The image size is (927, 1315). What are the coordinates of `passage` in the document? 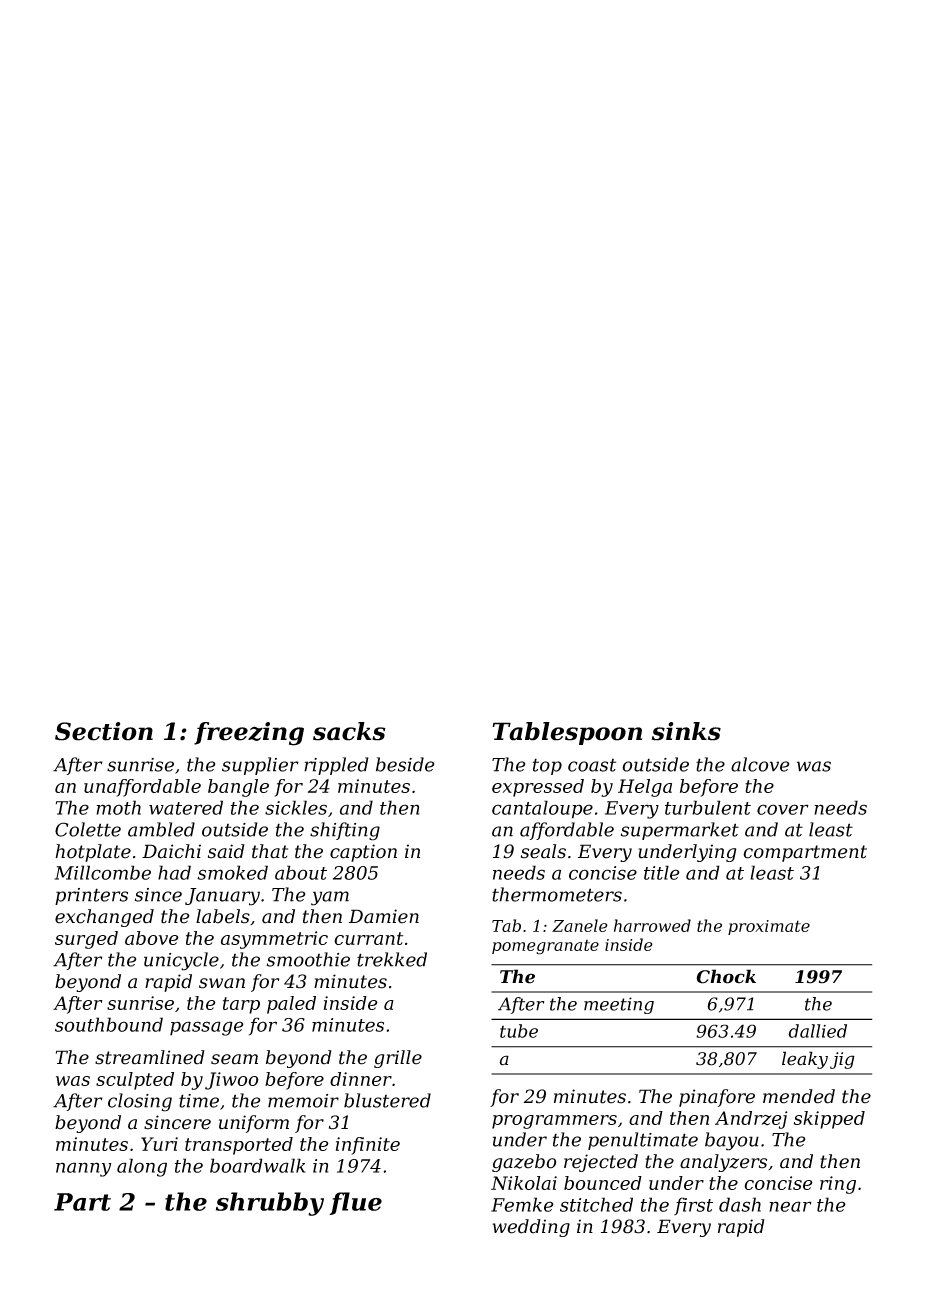 It's located at (207, 1028).
